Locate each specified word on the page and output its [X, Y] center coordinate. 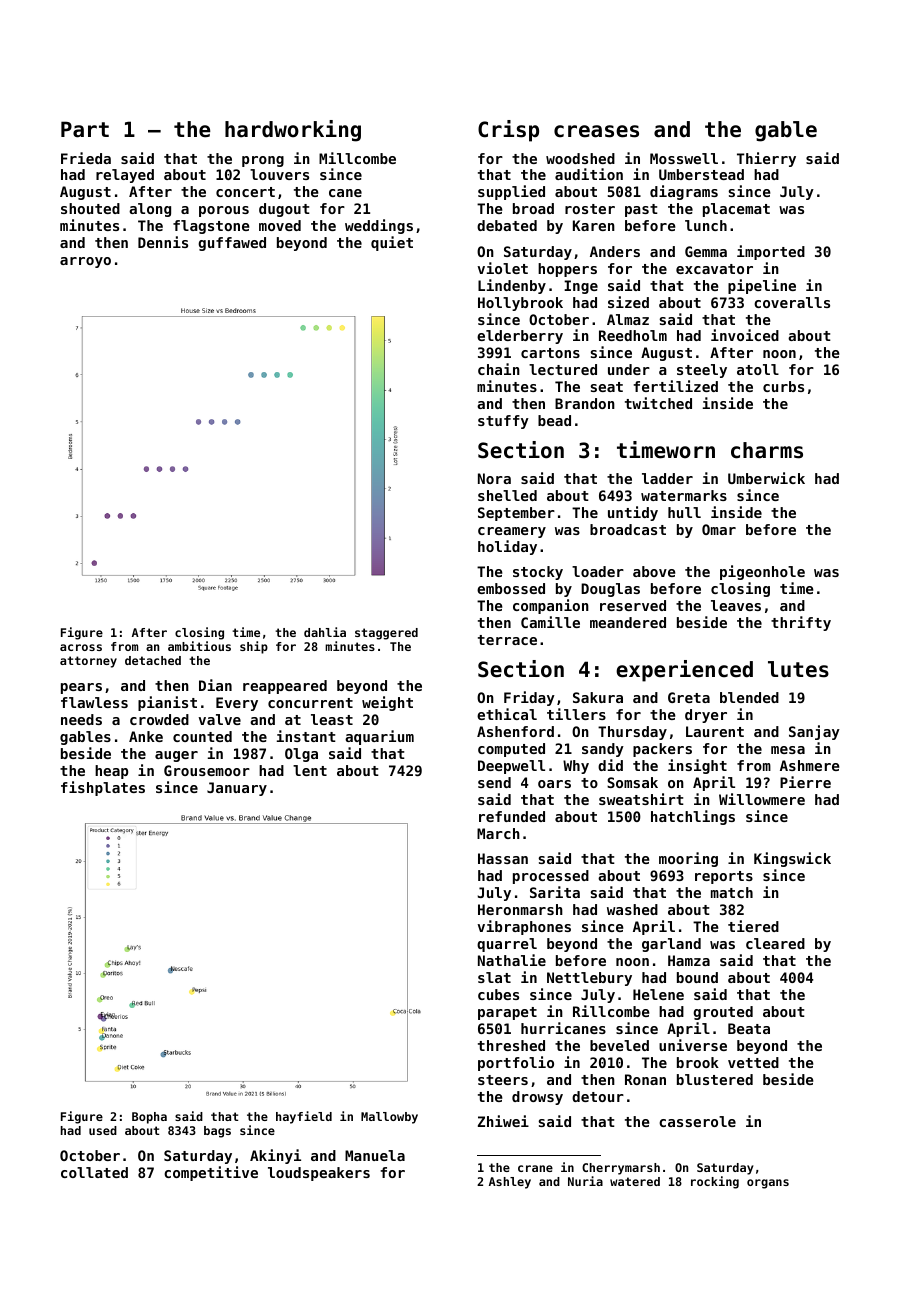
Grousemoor [207, 770]
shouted [90, 208]
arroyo [85, 262]
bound [697, 977]
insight [697, 766]
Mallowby [389, 1118]
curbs [783, 386]
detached [153, 660]
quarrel [507, 945]
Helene [658, 994]
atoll [758, 369]
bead [554, 420]
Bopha [149, 1118]
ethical [507, 714]
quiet [392, 243]
